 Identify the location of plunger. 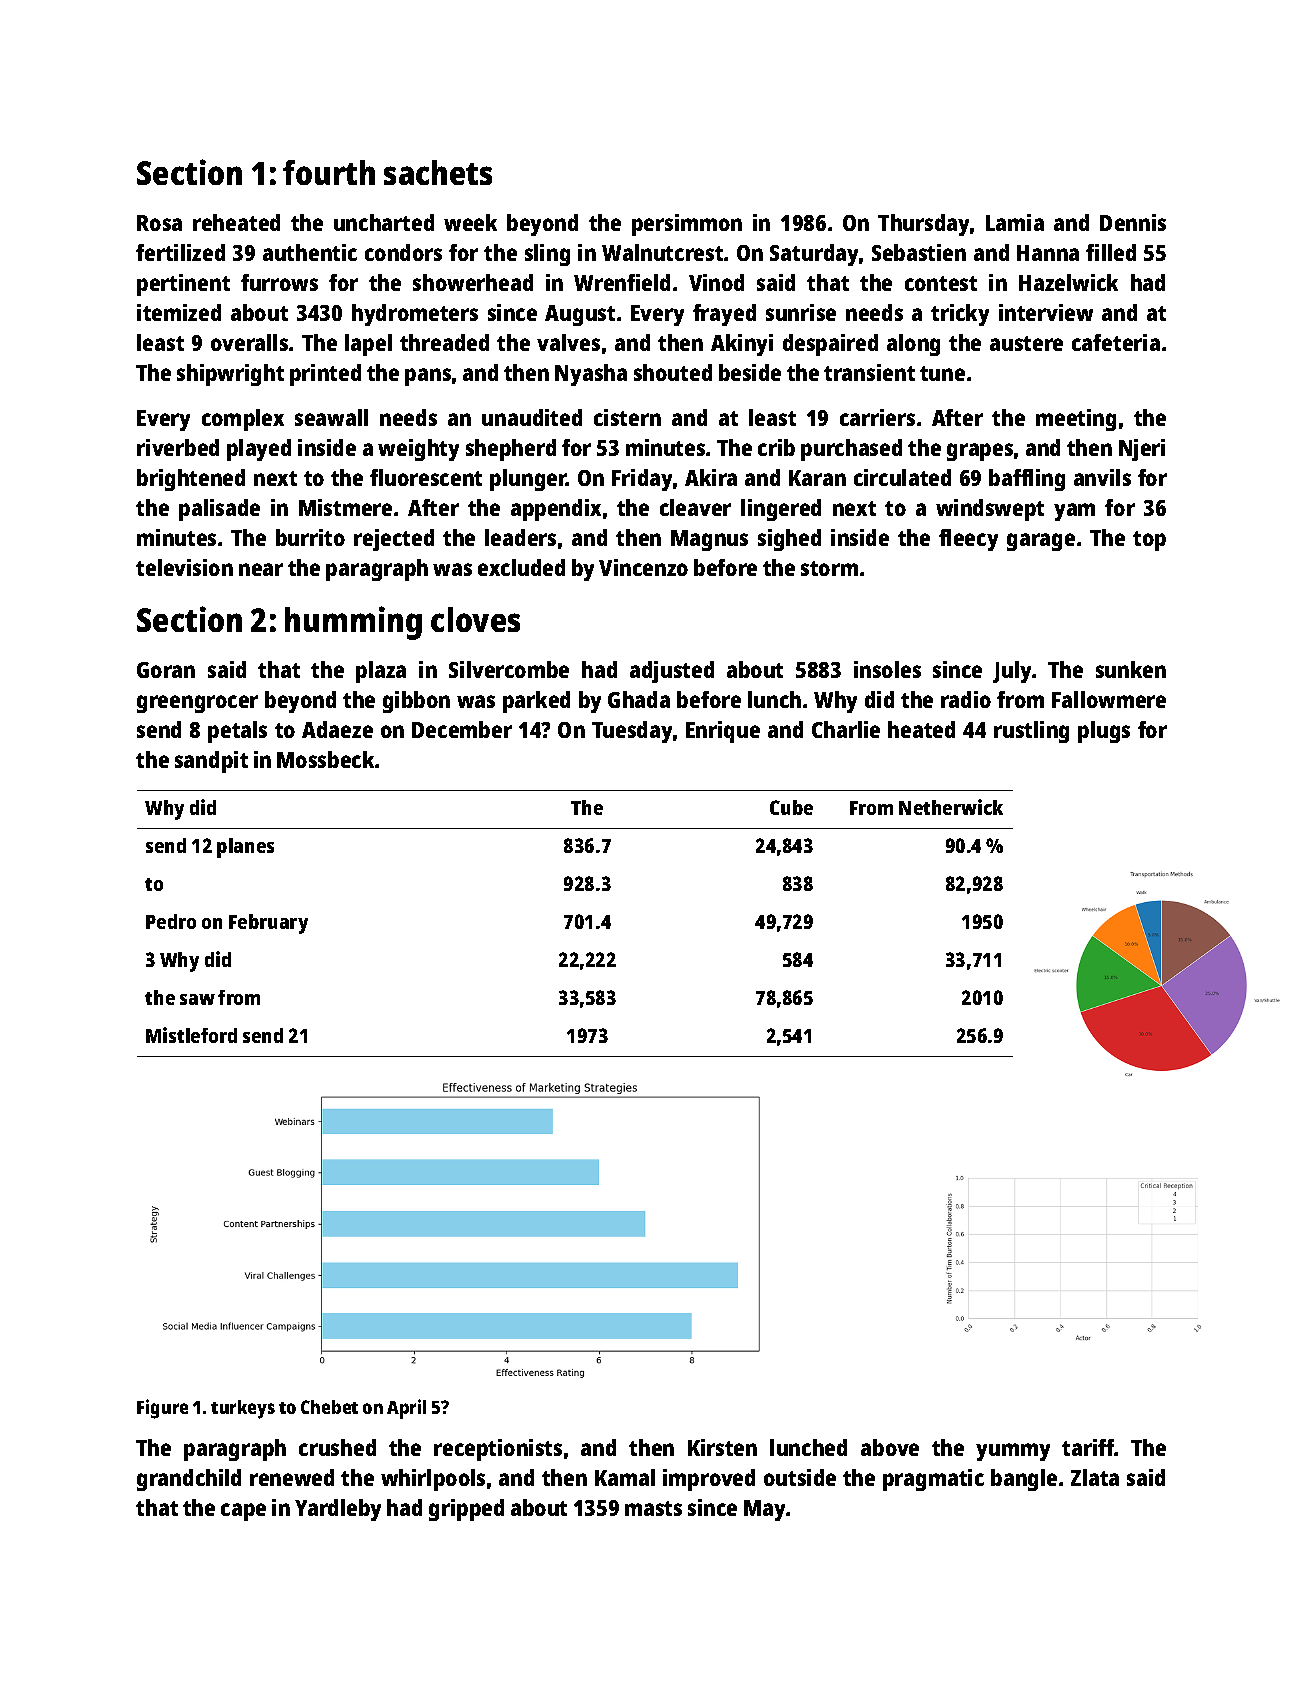
(528, 480).
